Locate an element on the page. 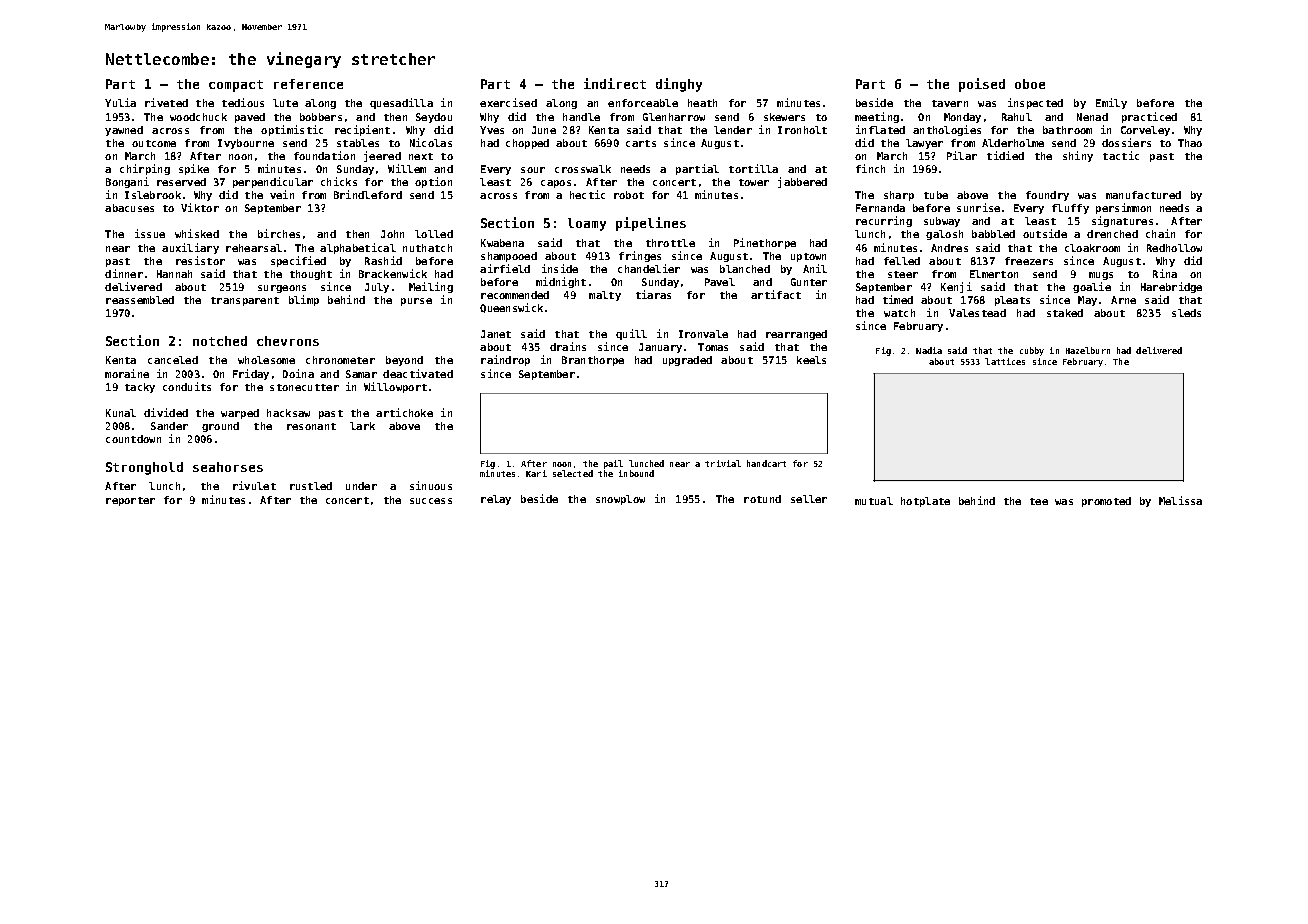 The image size is (1308, 924). Yves is located at coordinates (492, 130).
